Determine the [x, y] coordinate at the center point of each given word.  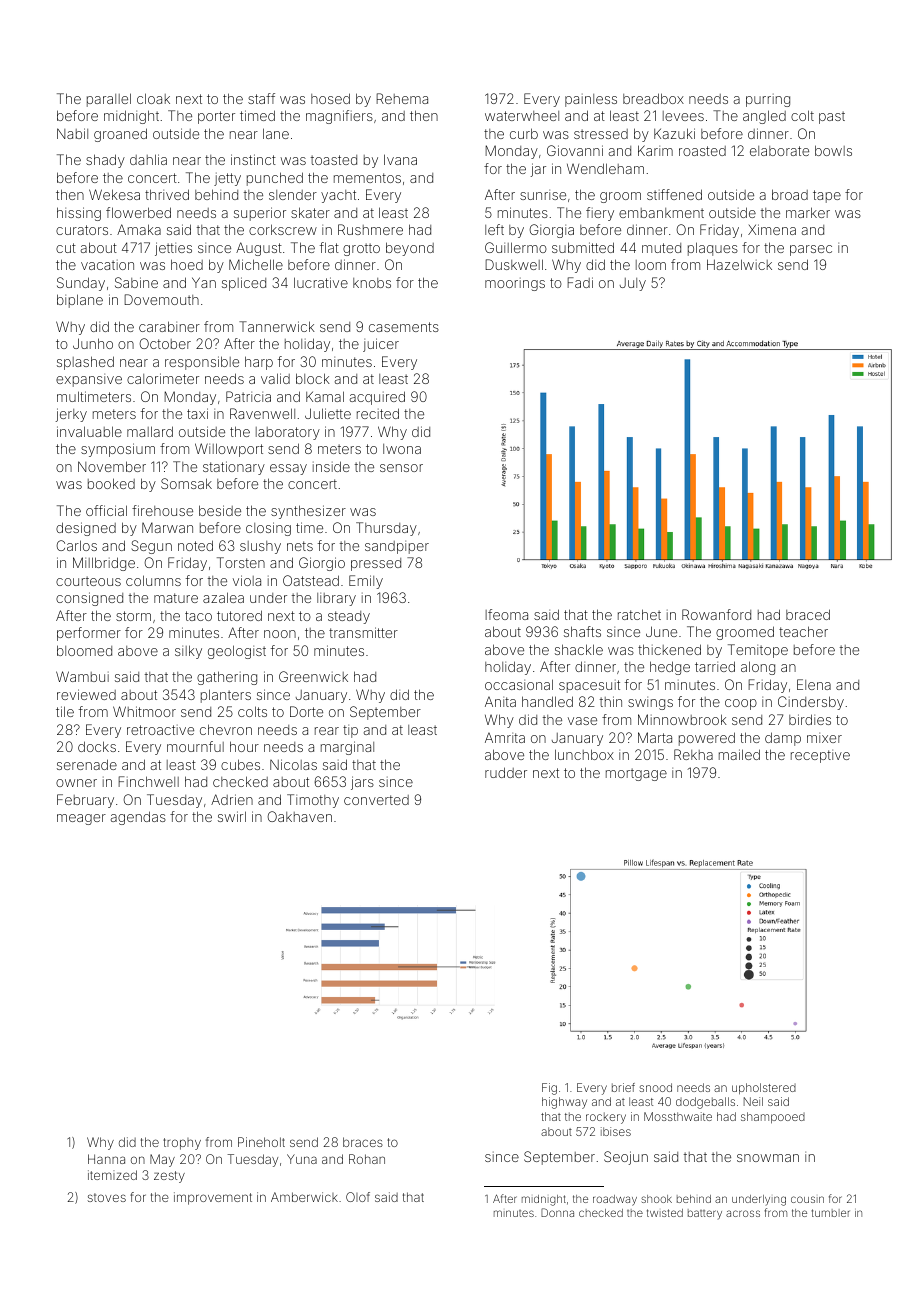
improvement [213, 1198]
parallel [109, 100]
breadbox [653, 98]
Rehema [402, 98]
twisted [665, 1213]
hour [244, 746]
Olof [358, 1197]
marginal [347, 748]
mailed [739, 754]
